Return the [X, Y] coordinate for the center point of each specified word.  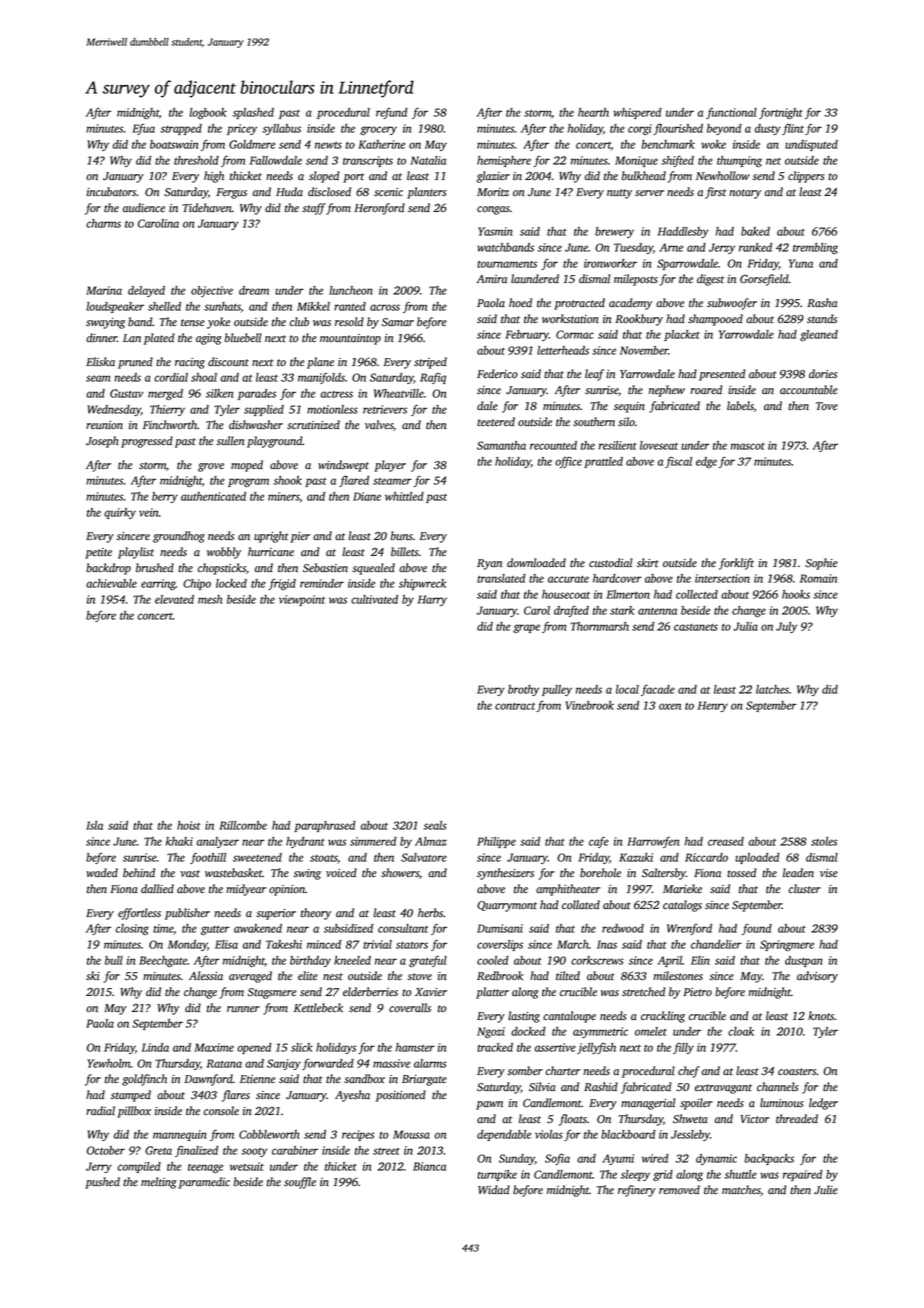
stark [622, 610]
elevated [174, 599]
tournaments [507, 264]
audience [144, 208]
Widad [494, 1189]
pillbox [134, 1112]
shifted [677, 161]
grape [526, 628]
